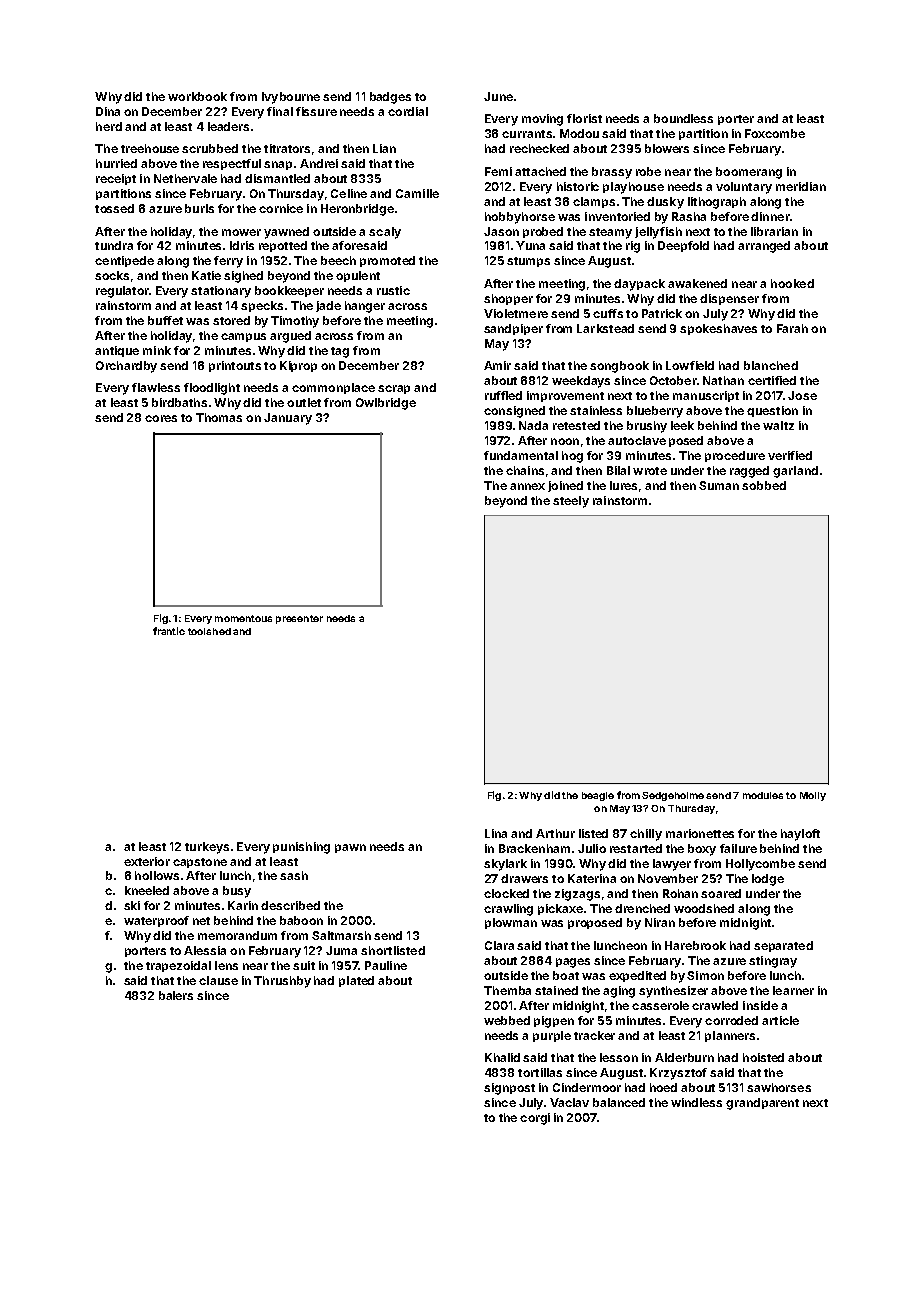 Image resolution: width=924 pixels, height=1314 pixels. Describe the element at coordinates (775, 133) in the image. I see `Foxcombe` at that location.
